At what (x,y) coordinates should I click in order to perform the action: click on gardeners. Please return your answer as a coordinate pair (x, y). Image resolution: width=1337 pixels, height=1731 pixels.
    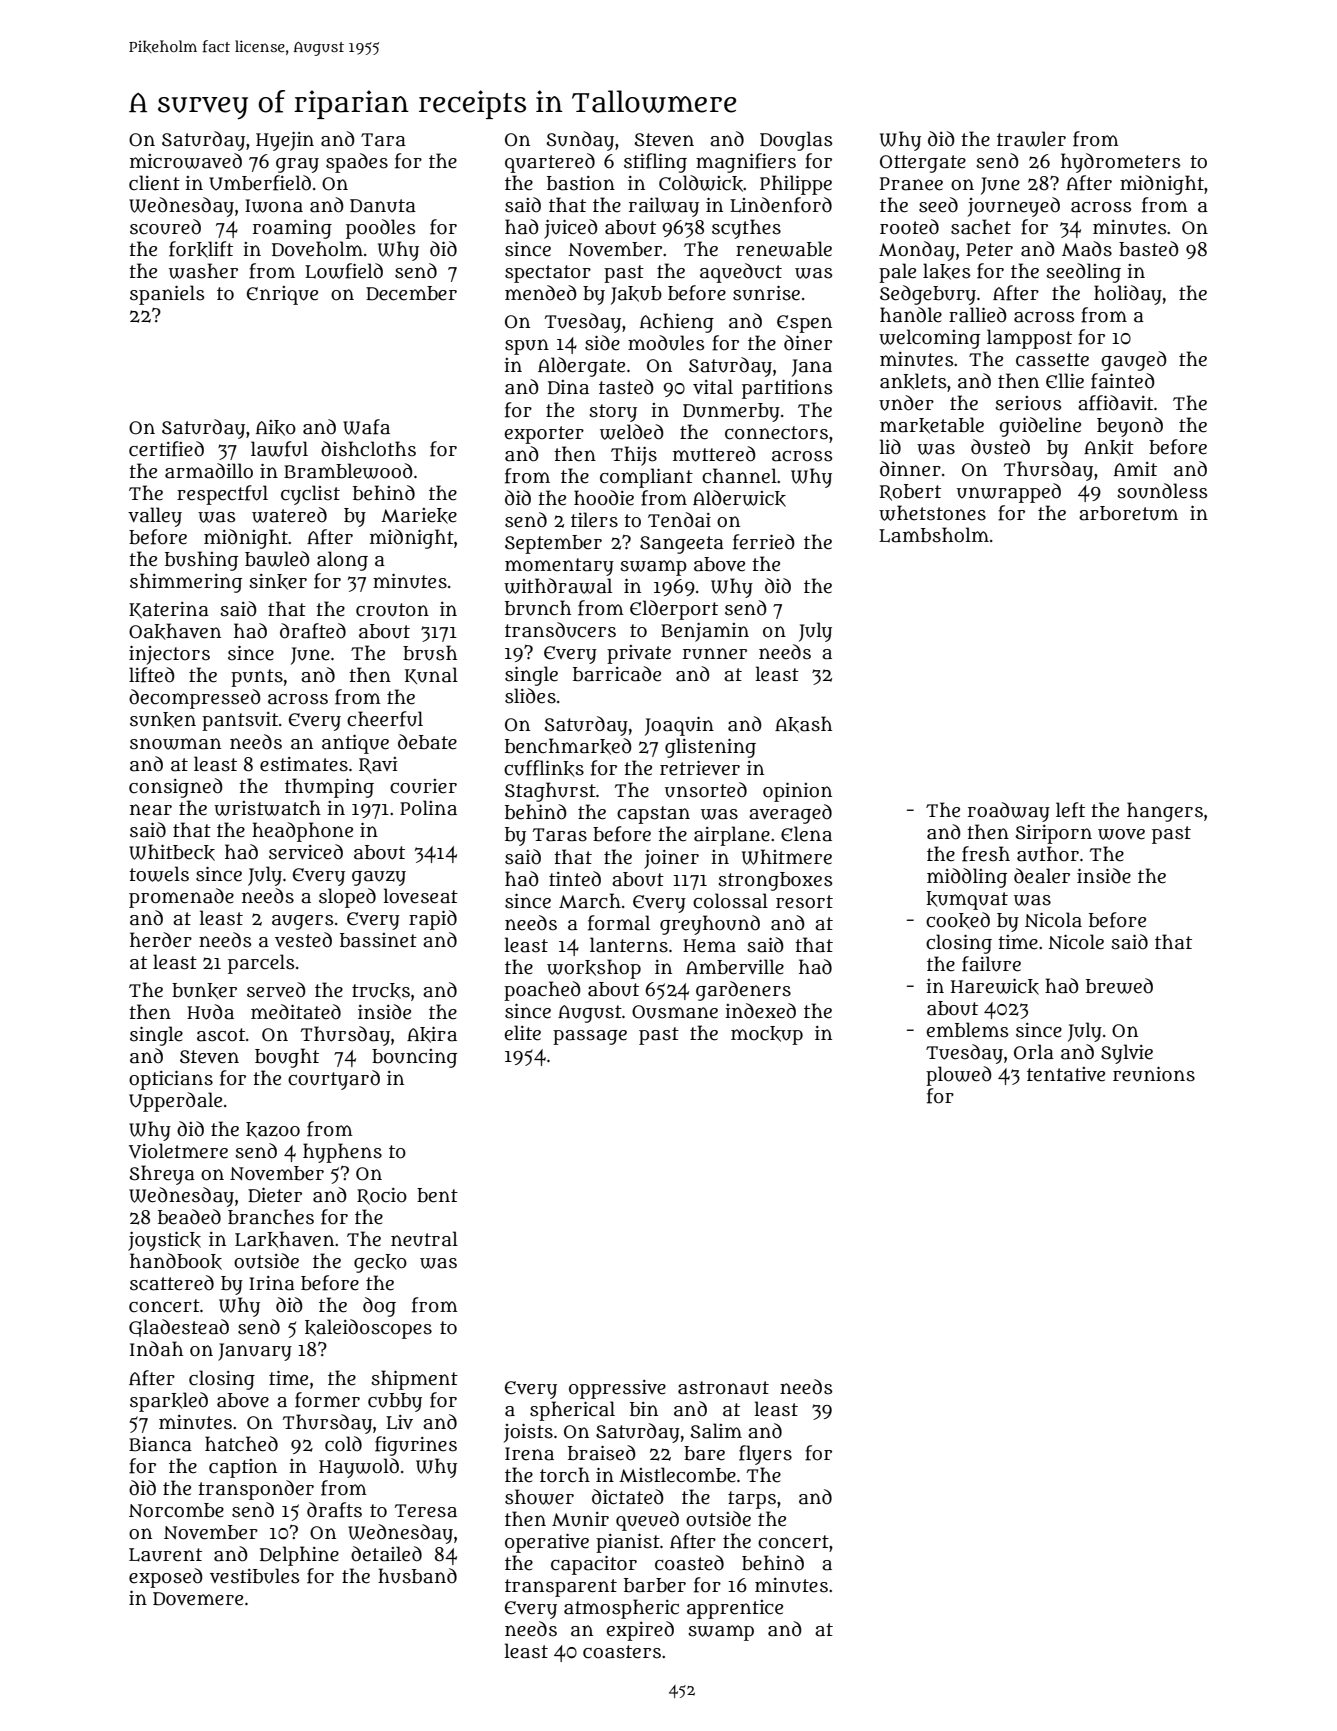
    Looking at the image, I should click on (743, 991).
